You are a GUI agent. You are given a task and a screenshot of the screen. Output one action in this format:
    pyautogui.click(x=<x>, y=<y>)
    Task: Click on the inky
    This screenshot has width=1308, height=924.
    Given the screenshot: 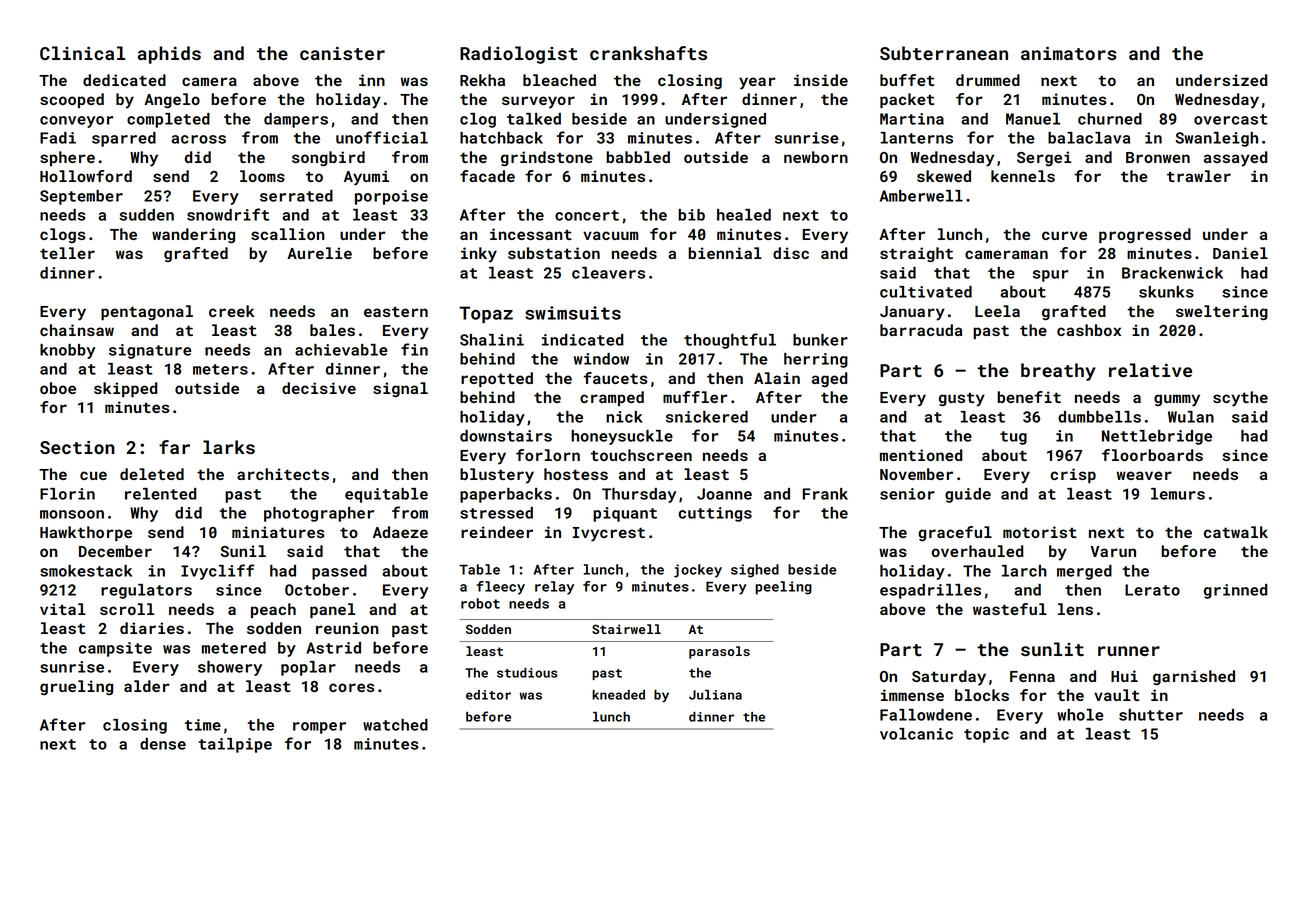 What is the action you would take?
    pyautogui.click(x=479, y=255)
